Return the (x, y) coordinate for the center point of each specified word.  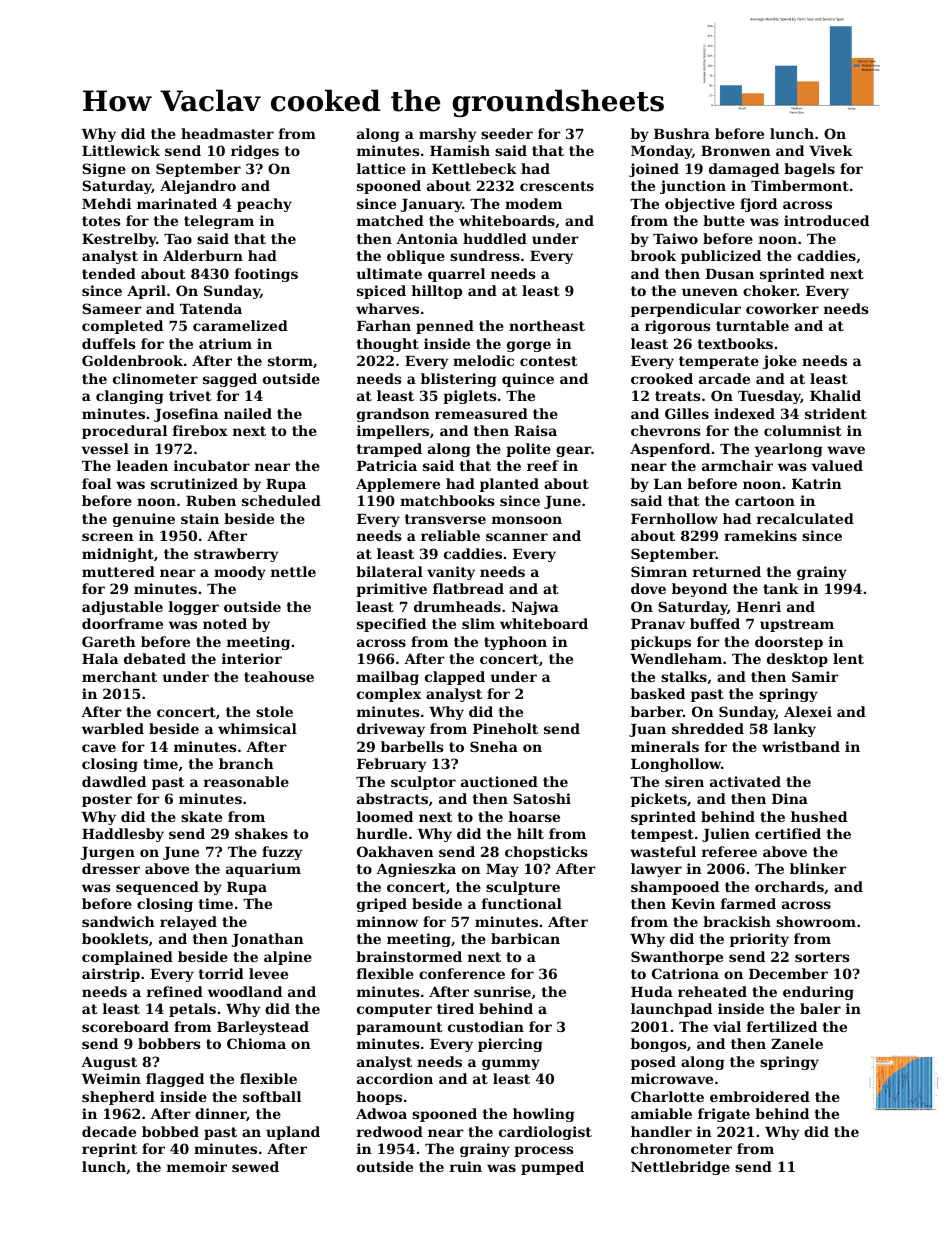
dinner (221, 1114)
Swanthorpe (677, 958)
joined (654, 170)
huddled (495, 238)
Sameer (112, 308)
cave (99, 748)
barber (657, 711)
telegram (219, 222)
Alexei (808, 711)
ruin (466, 1166)
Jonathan (267, 940)
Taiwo (675, 238)
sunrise (502, 991)
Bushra (682, 133)
